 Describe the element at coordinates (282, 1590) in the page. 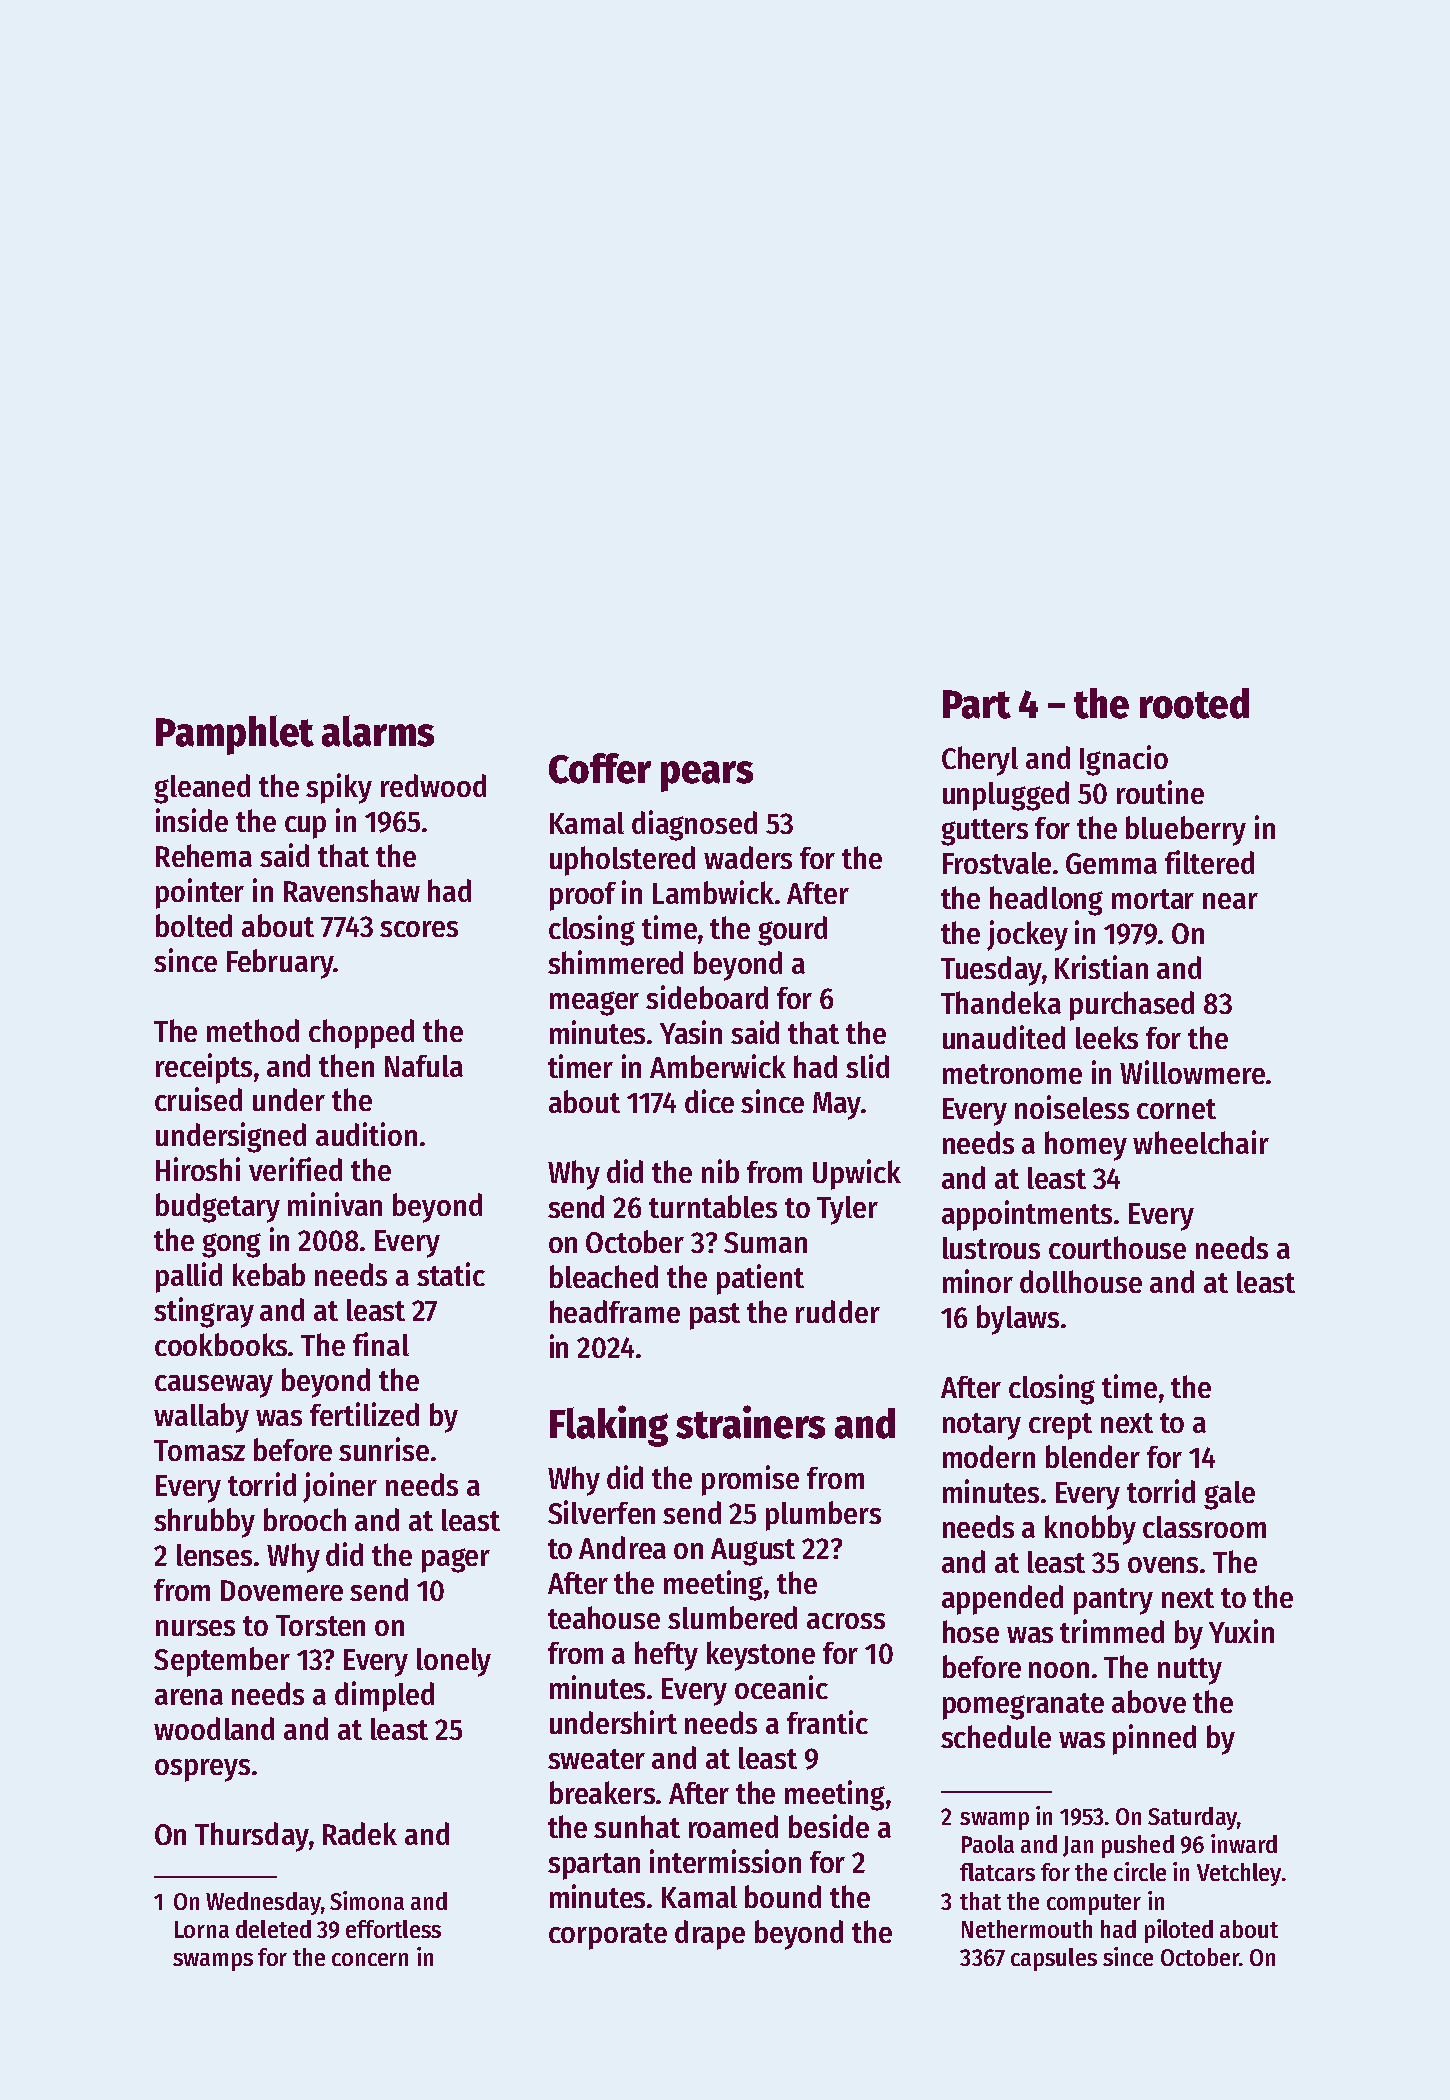

I see `Dovemere` at that location.
